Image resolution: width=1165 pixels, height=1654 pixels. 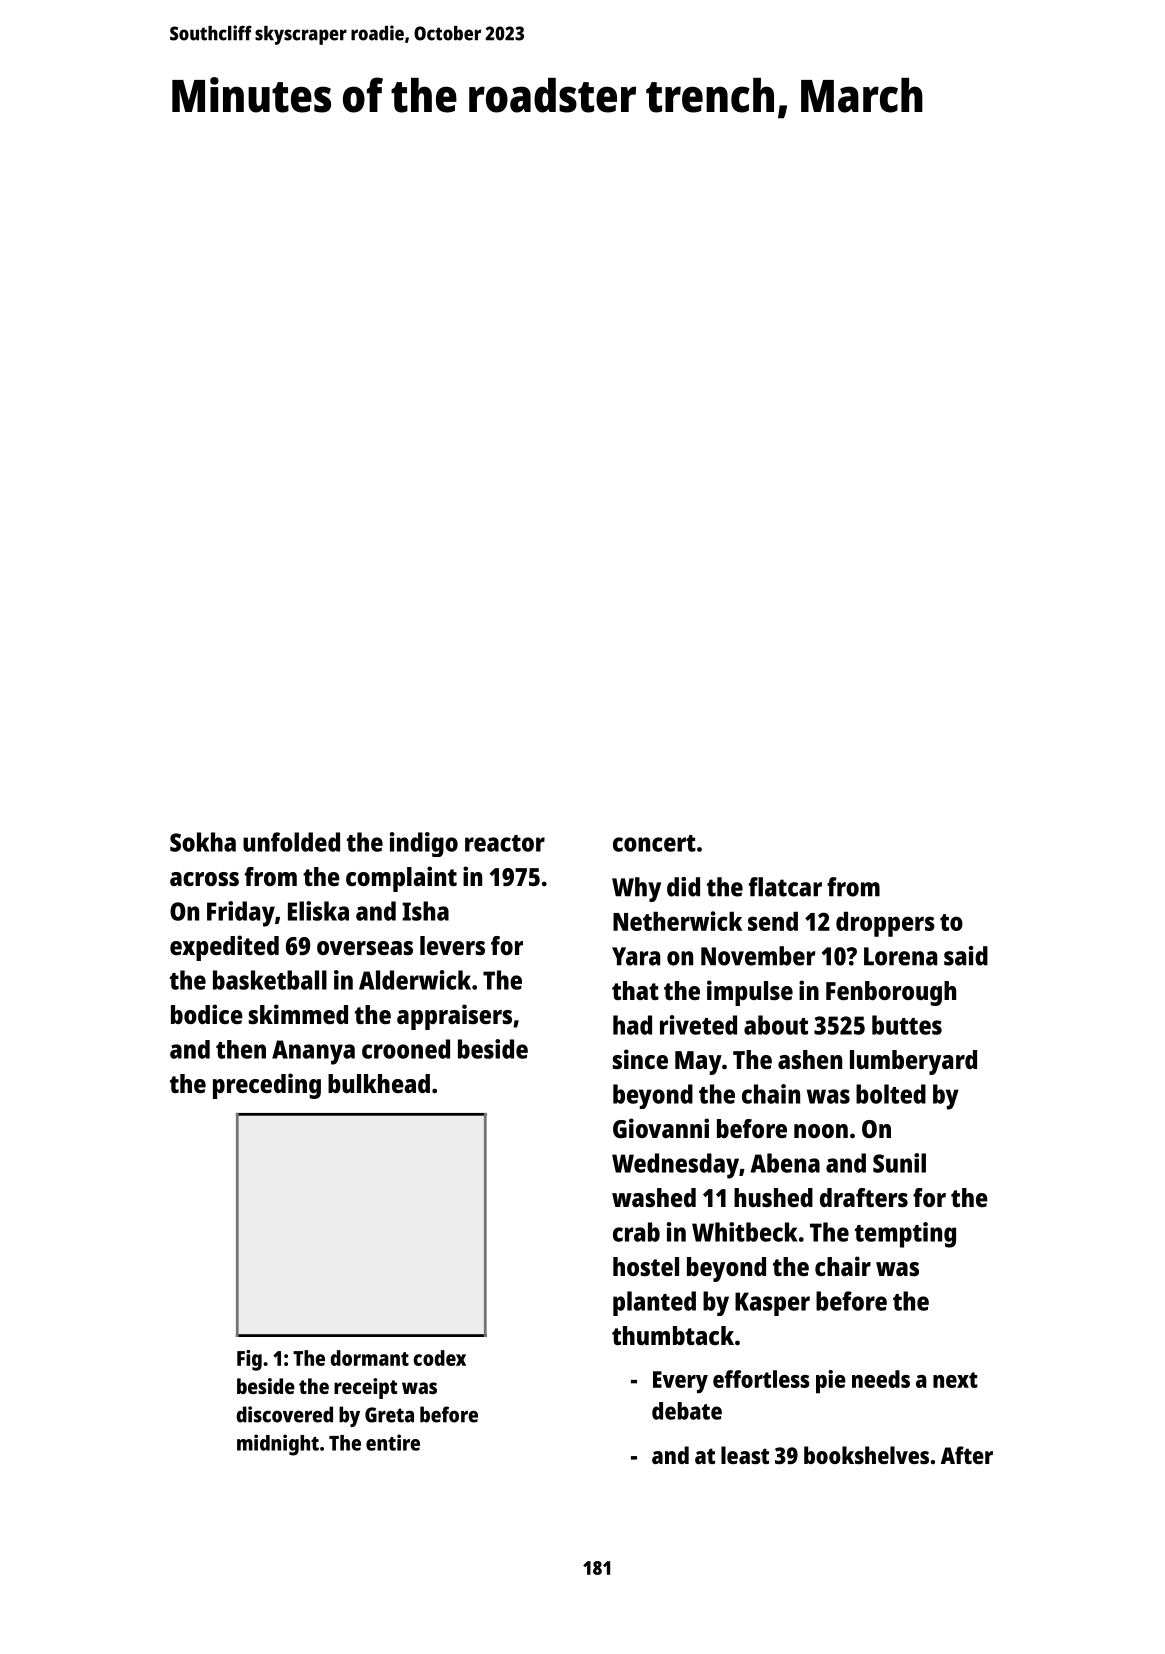 I want to click on least, so click(x=745, y=1455).
